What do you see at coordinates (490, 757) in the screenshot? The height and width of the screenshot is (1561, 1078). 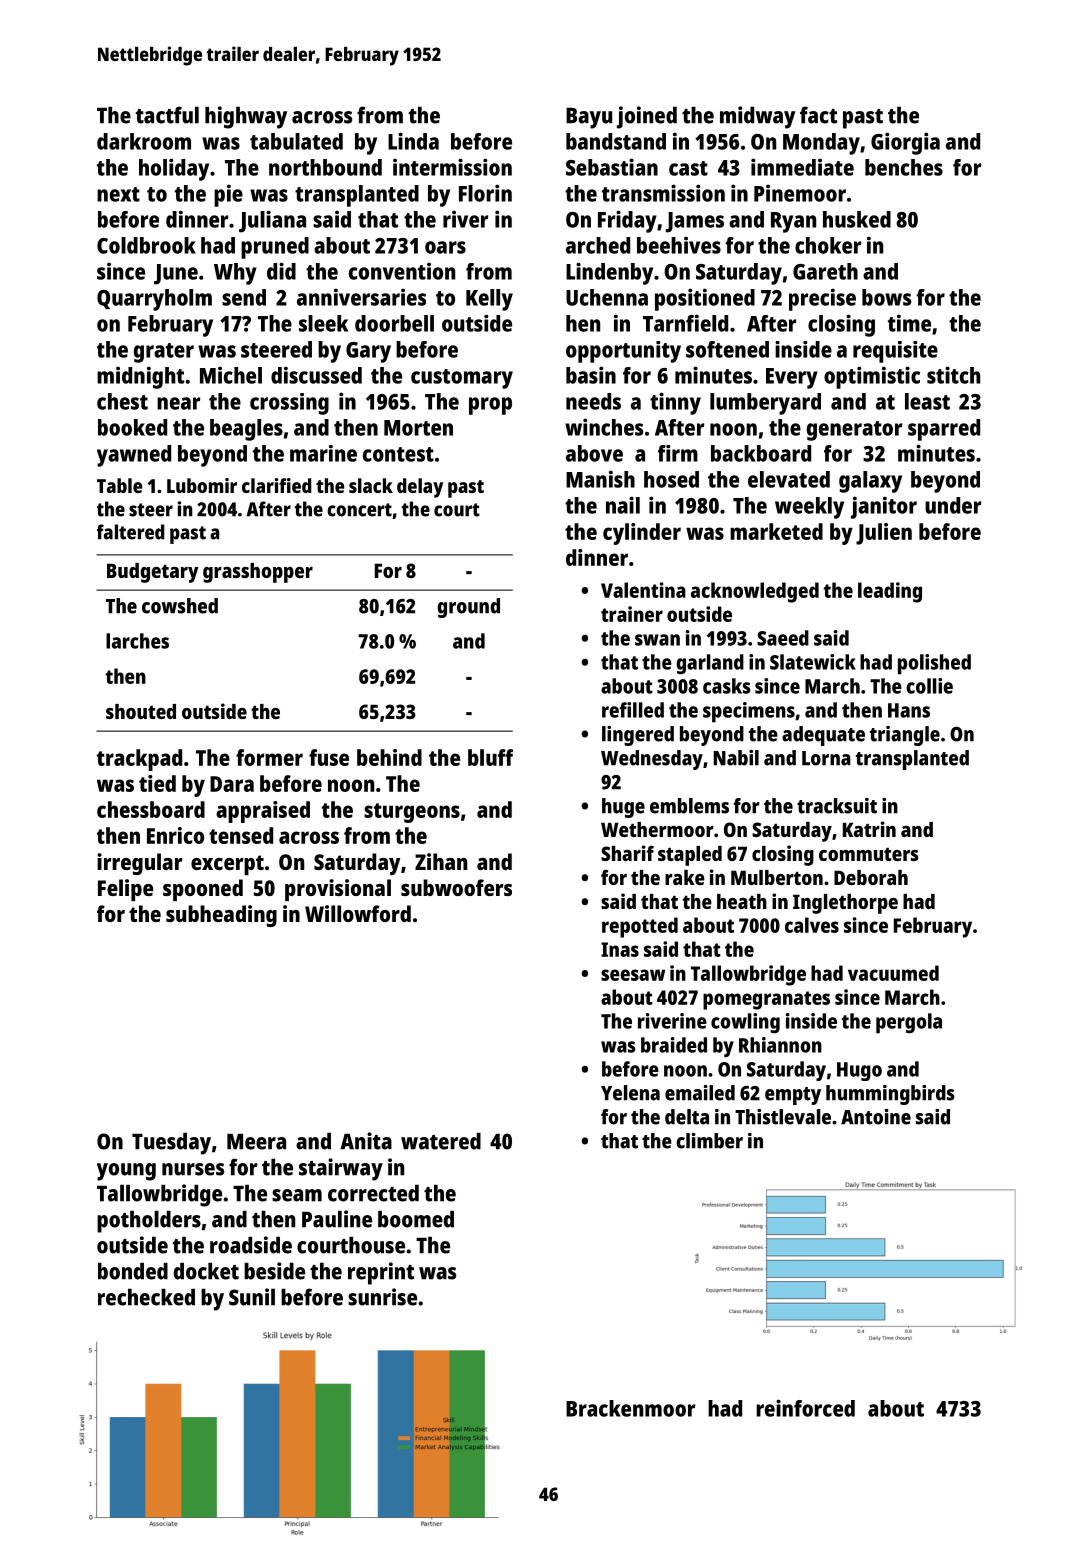 I see `bluff` at bounding box center [490, 757].
